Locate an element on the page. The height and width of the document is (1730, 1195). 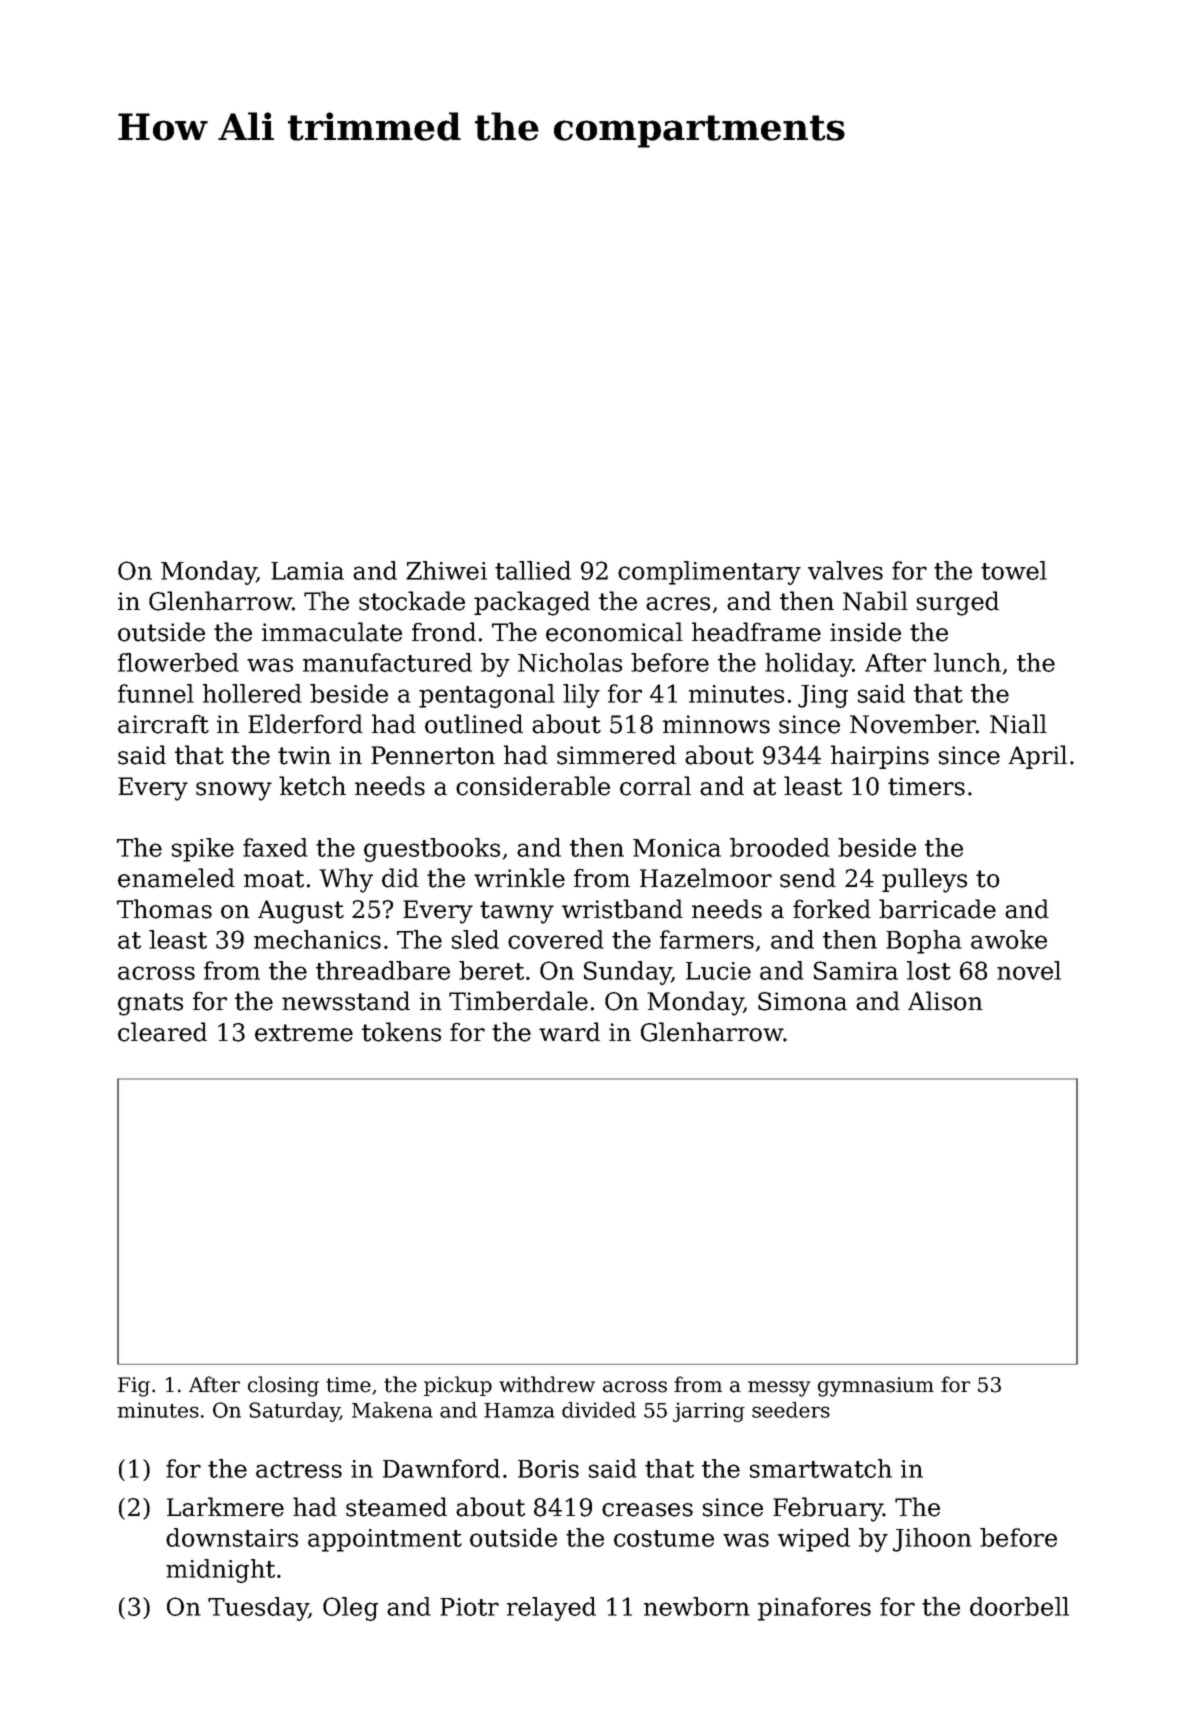
Monica is located at coordinates (677, 848).
